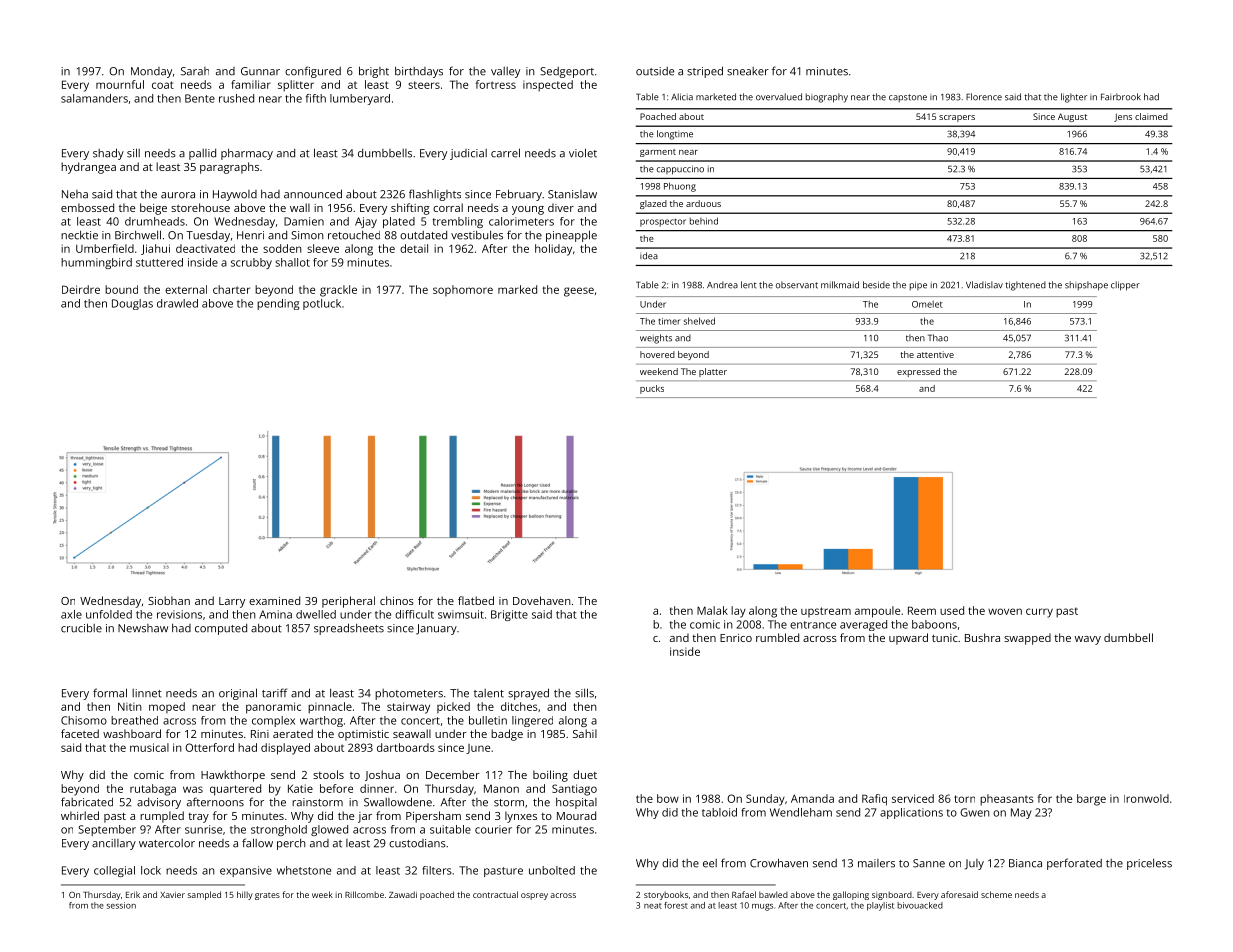 The width and height of the page is (1233, 952). I want to click on clipper, so click(1125, 286).
